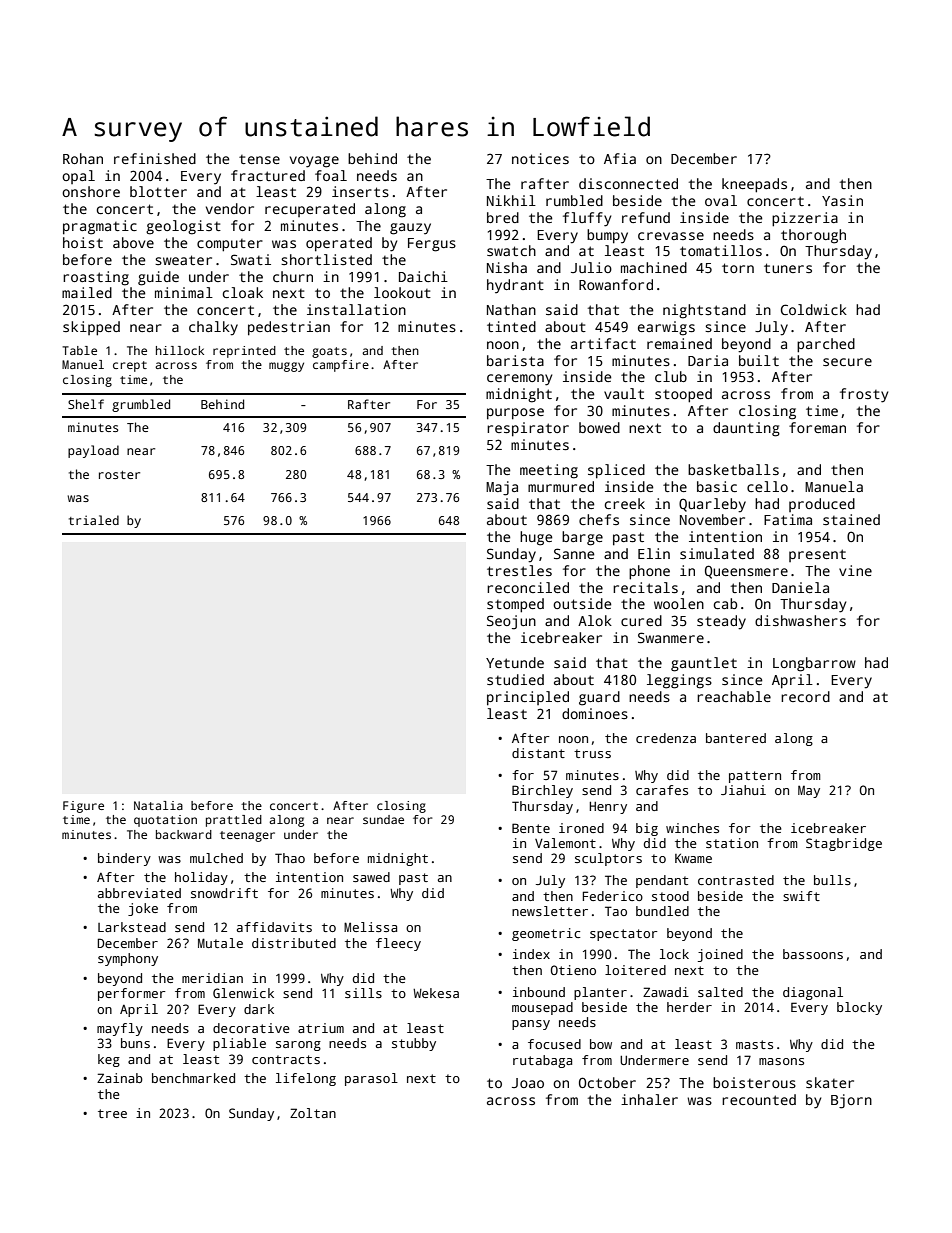 The width and height of the screenshot is (952, 1233). I want to click on sawed, so click(371, 877).
